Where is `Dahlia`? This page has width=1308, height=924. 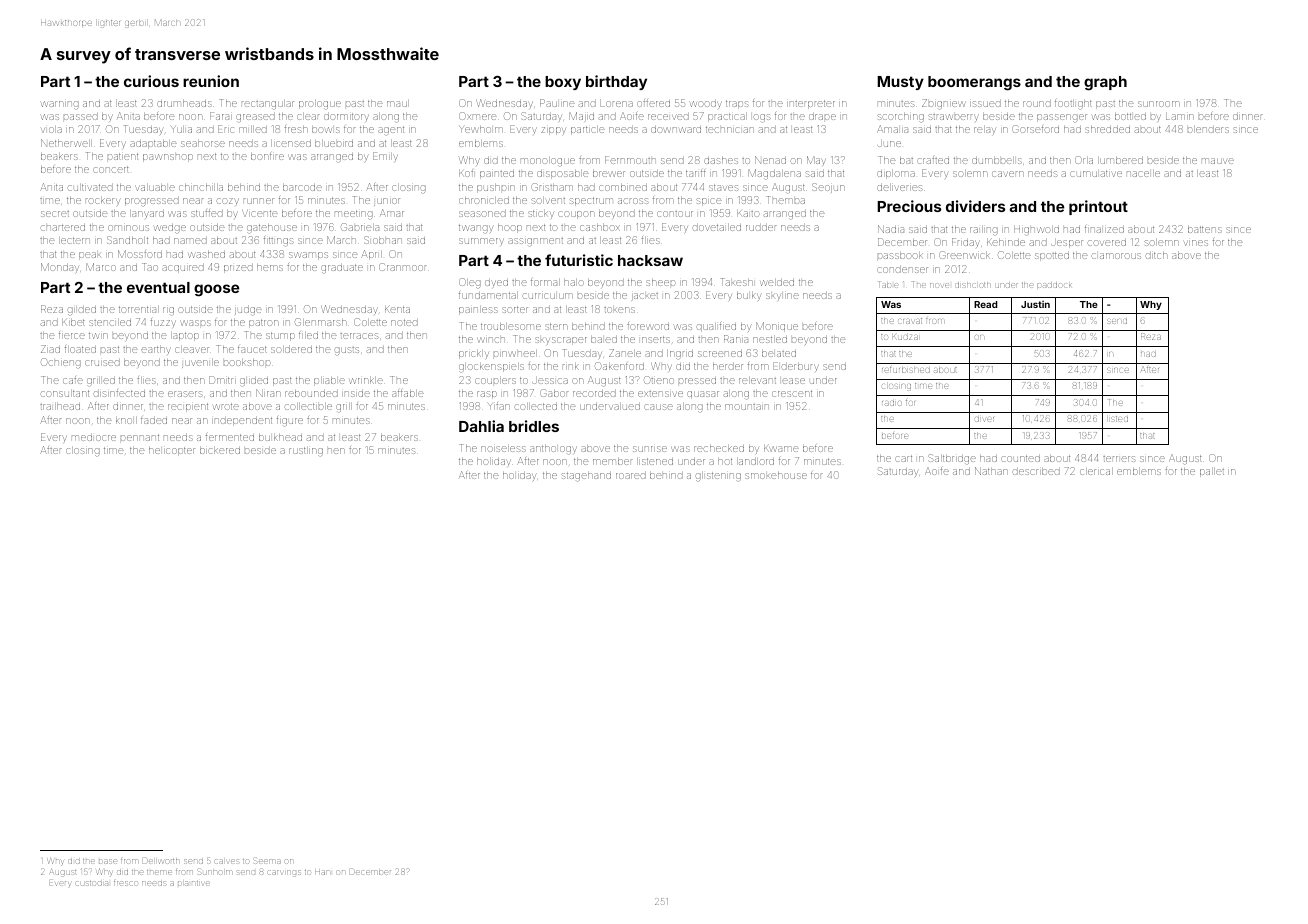 Dahlia is located at coordinates (481, 426).
